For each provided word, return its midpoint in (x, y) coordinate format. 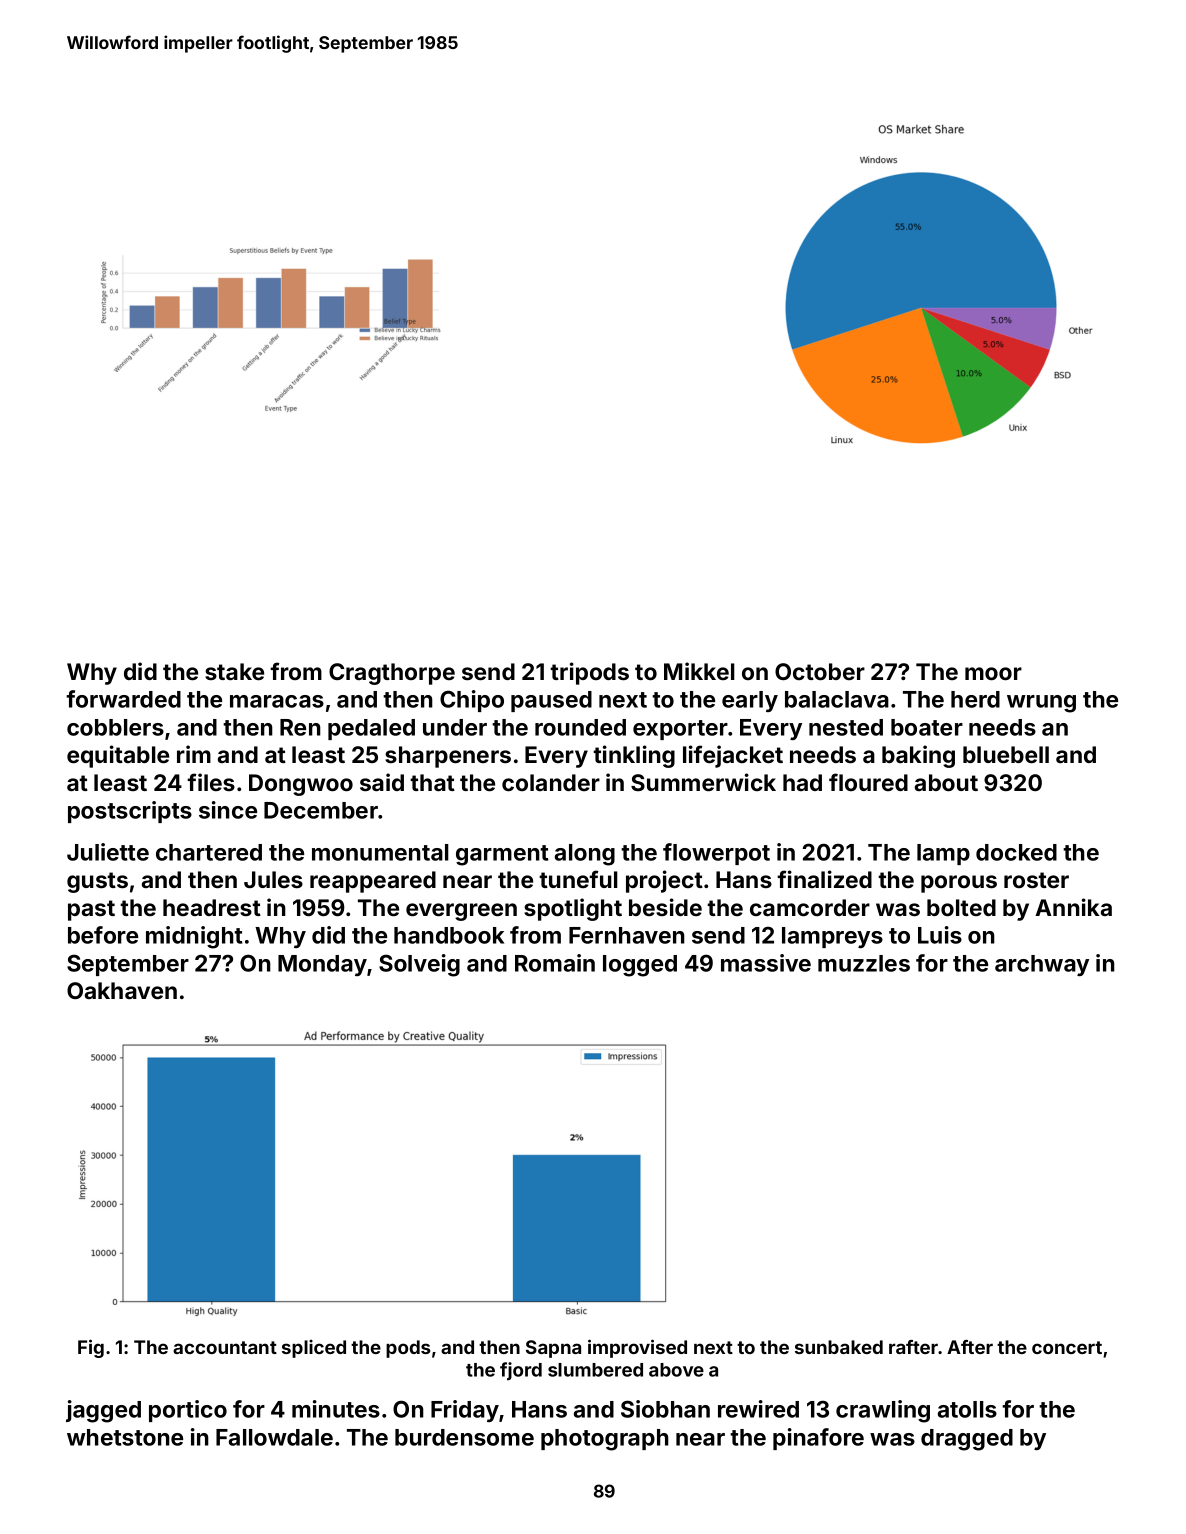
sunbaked (839, 1347)
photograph (605, 1440)
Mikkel (699, 671)
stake (234, 671)
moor (993, 673)
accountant (225, 1347)
